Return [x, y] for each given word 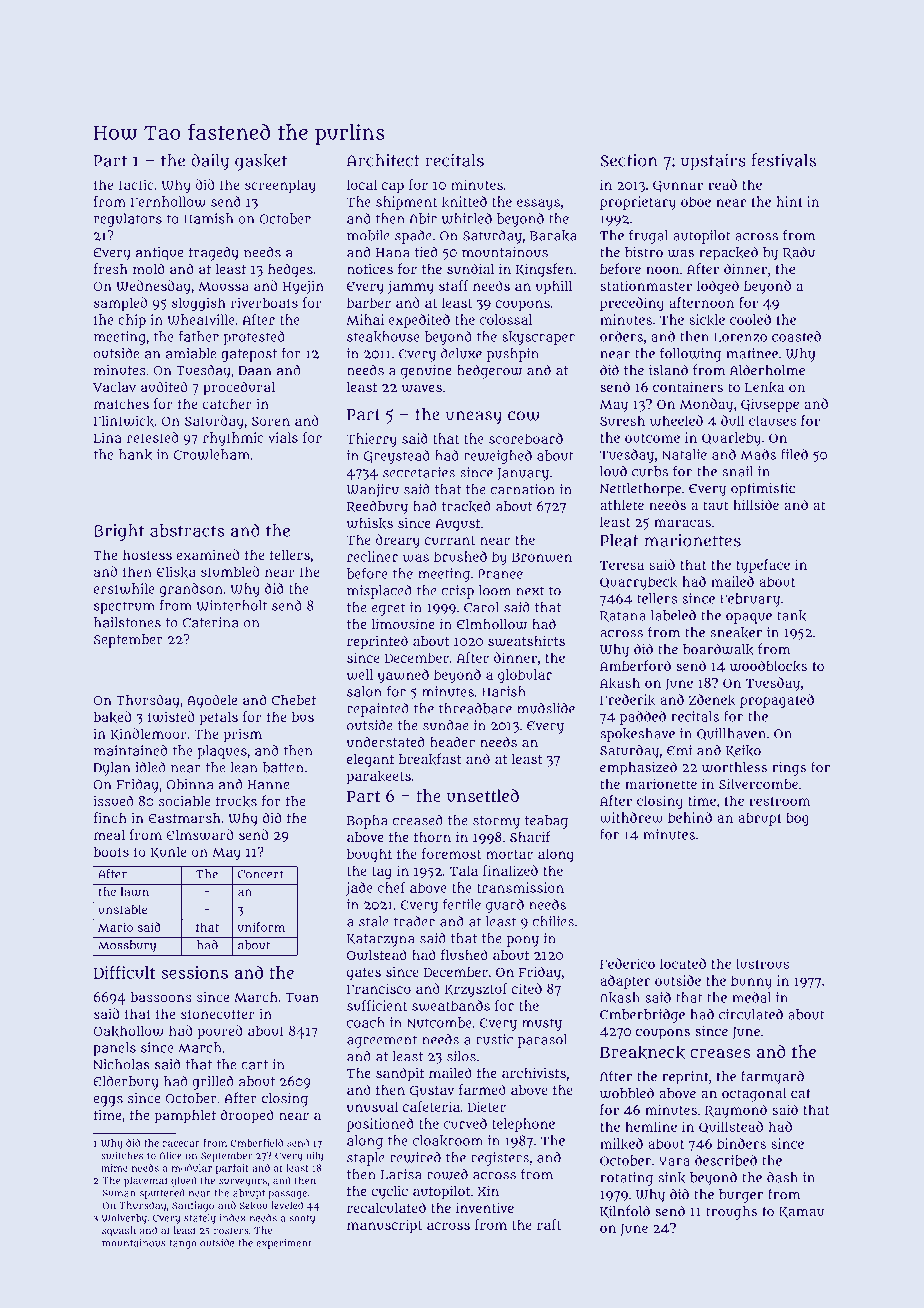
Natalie [684, 454]
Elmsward [200, 834]
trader [414, 921]
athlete [622, 505]
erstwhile [124, 588]
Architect [383, 160]
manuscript [384, 1226]
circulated [751, 1014]
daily [210, 162]
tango [183, 1244]
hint [789, 201]
